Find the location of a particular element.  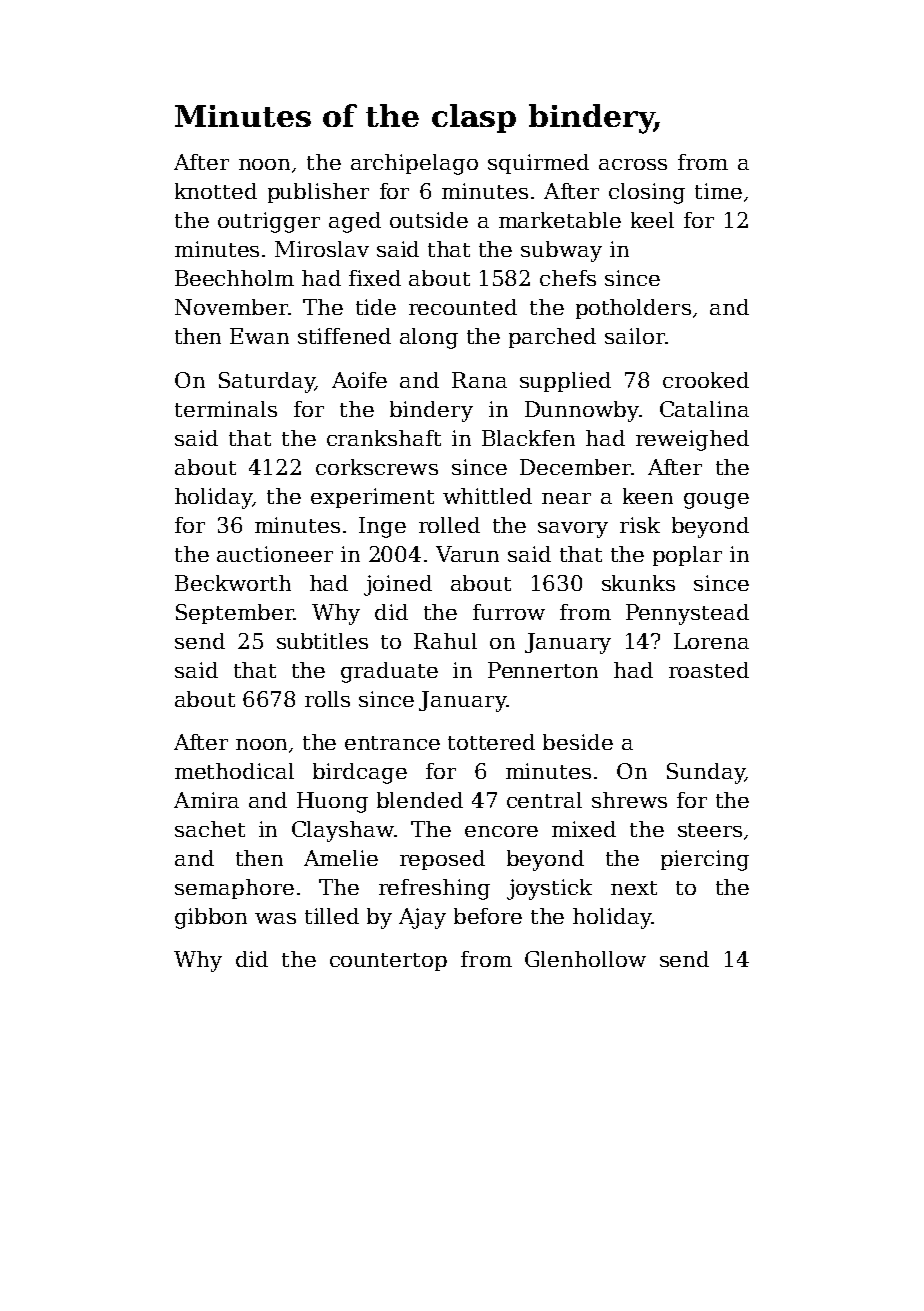

Inge is located at coordinates (382, 527).
